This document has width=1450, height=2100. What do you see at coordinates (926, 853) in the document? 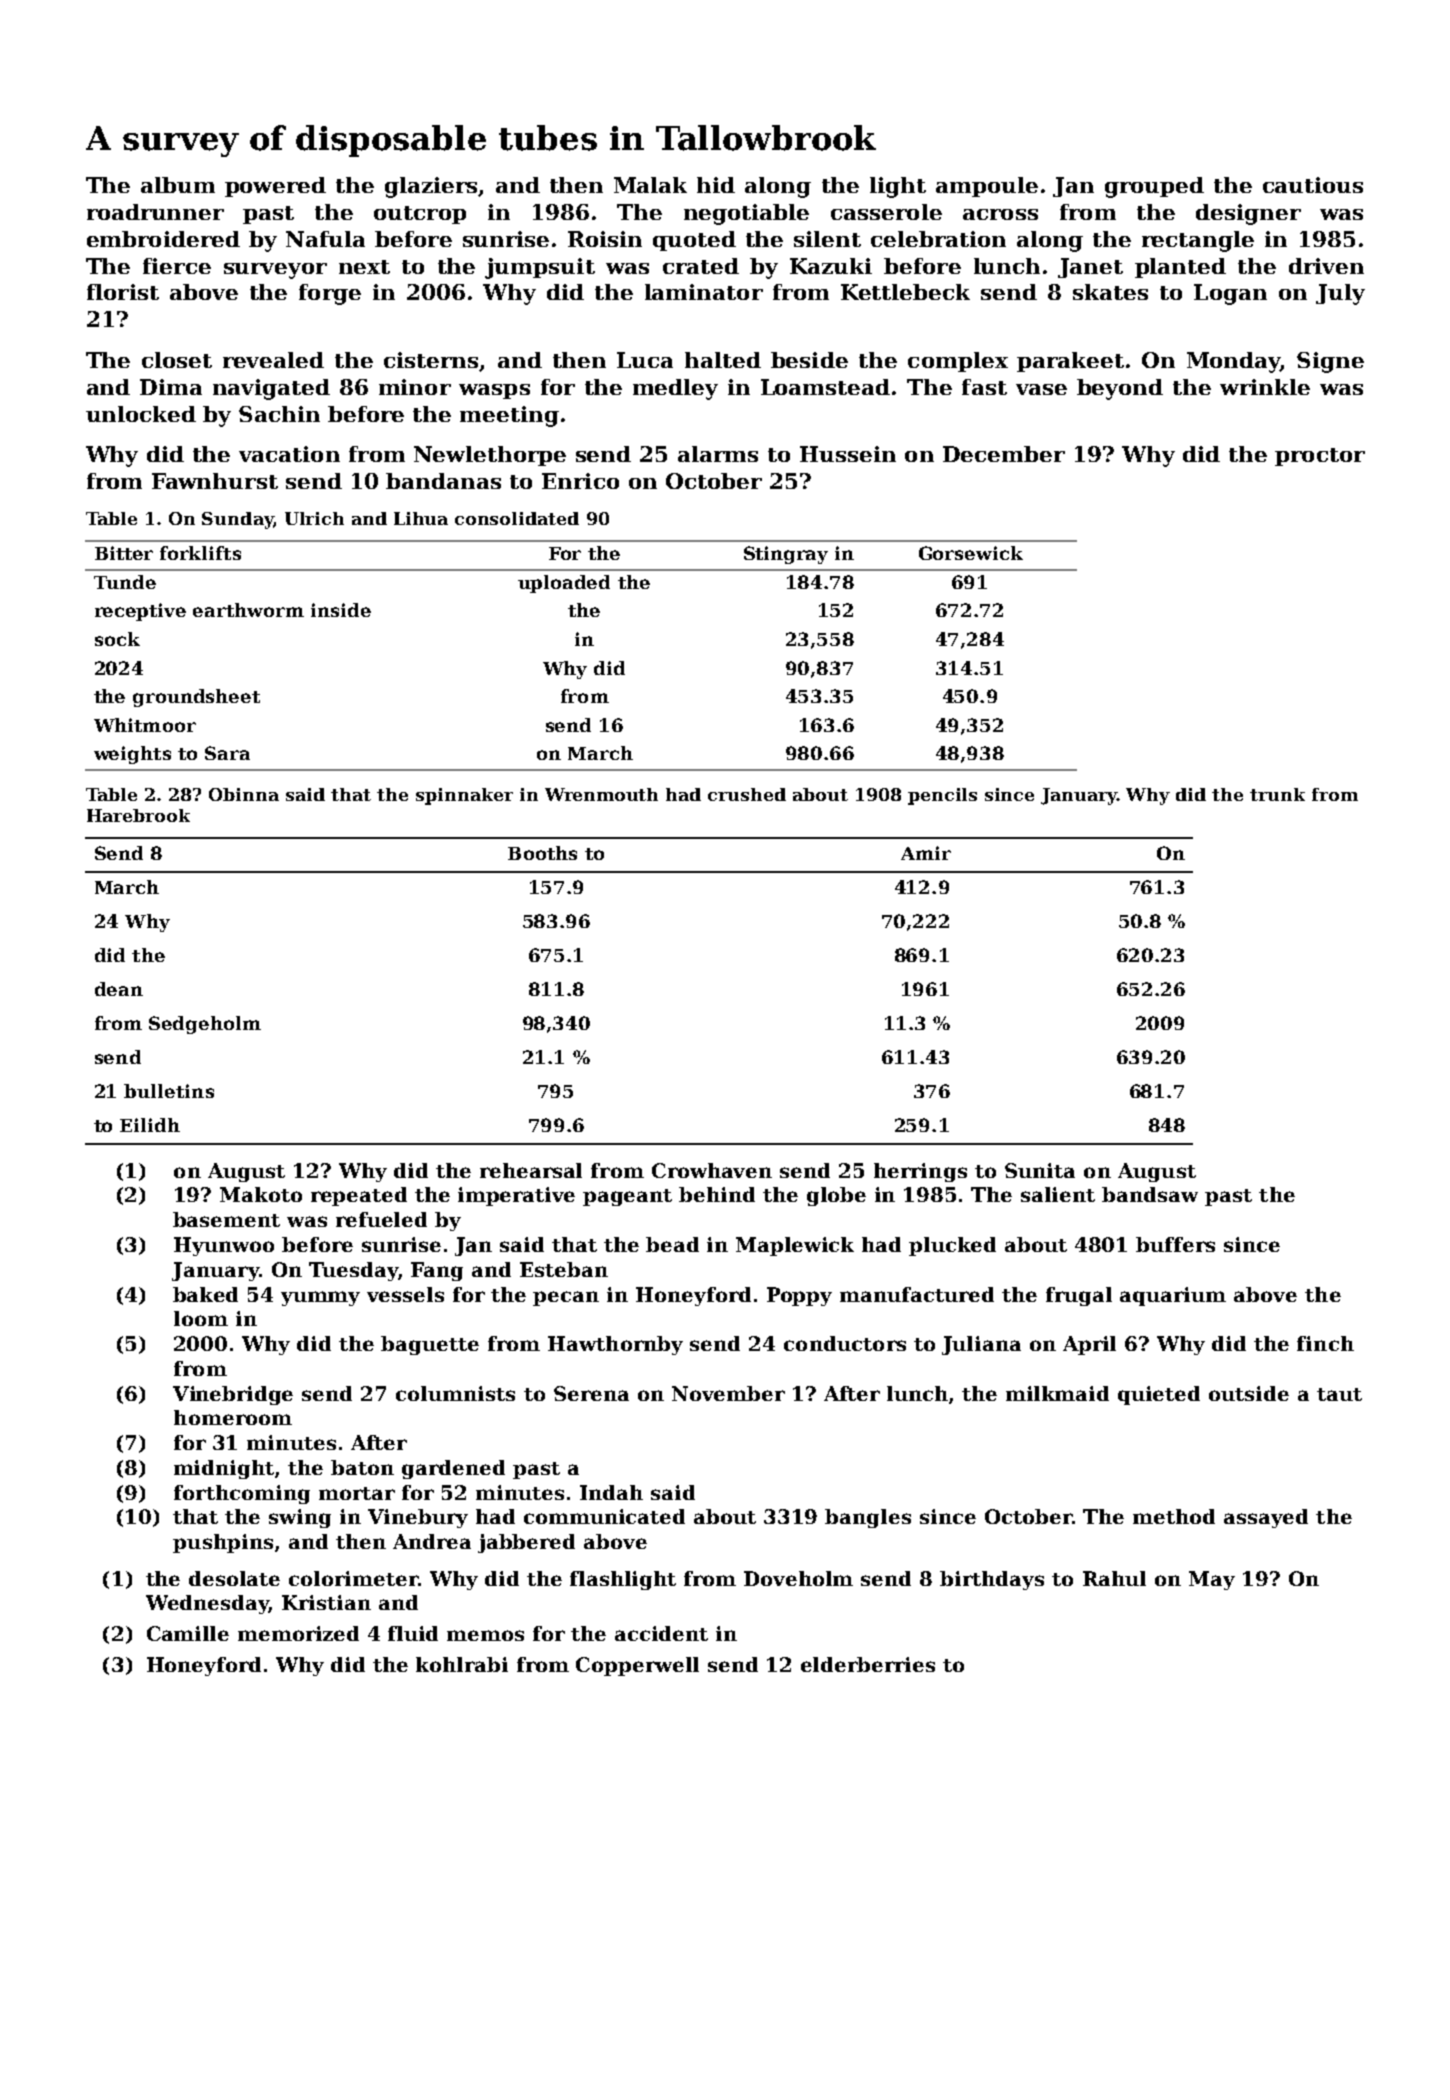
I see `Amir` at bounding box center [926, 853].
